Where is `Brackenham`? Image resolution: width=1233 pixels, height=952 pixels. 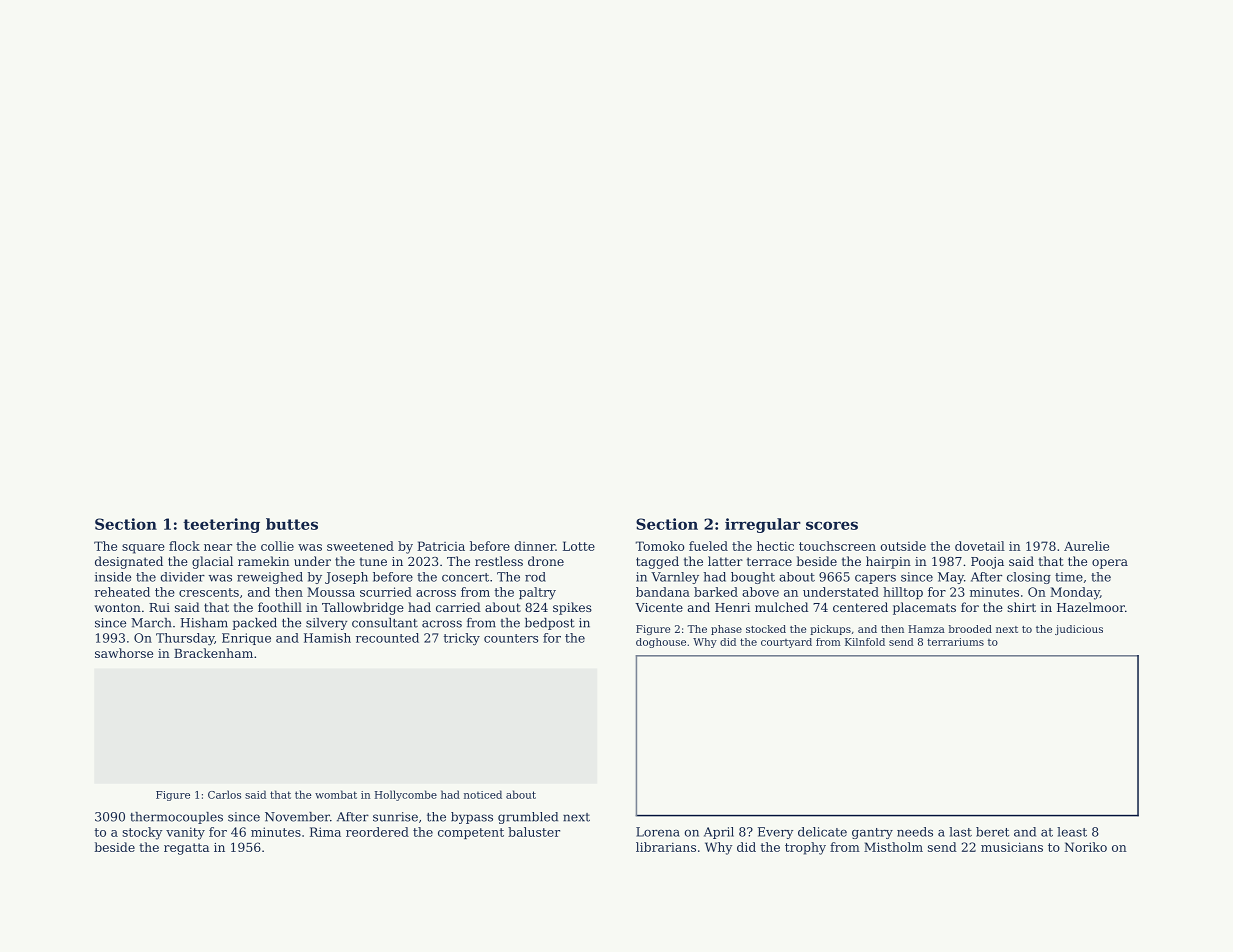 Brackenham is located at coordinates (213, 653).
